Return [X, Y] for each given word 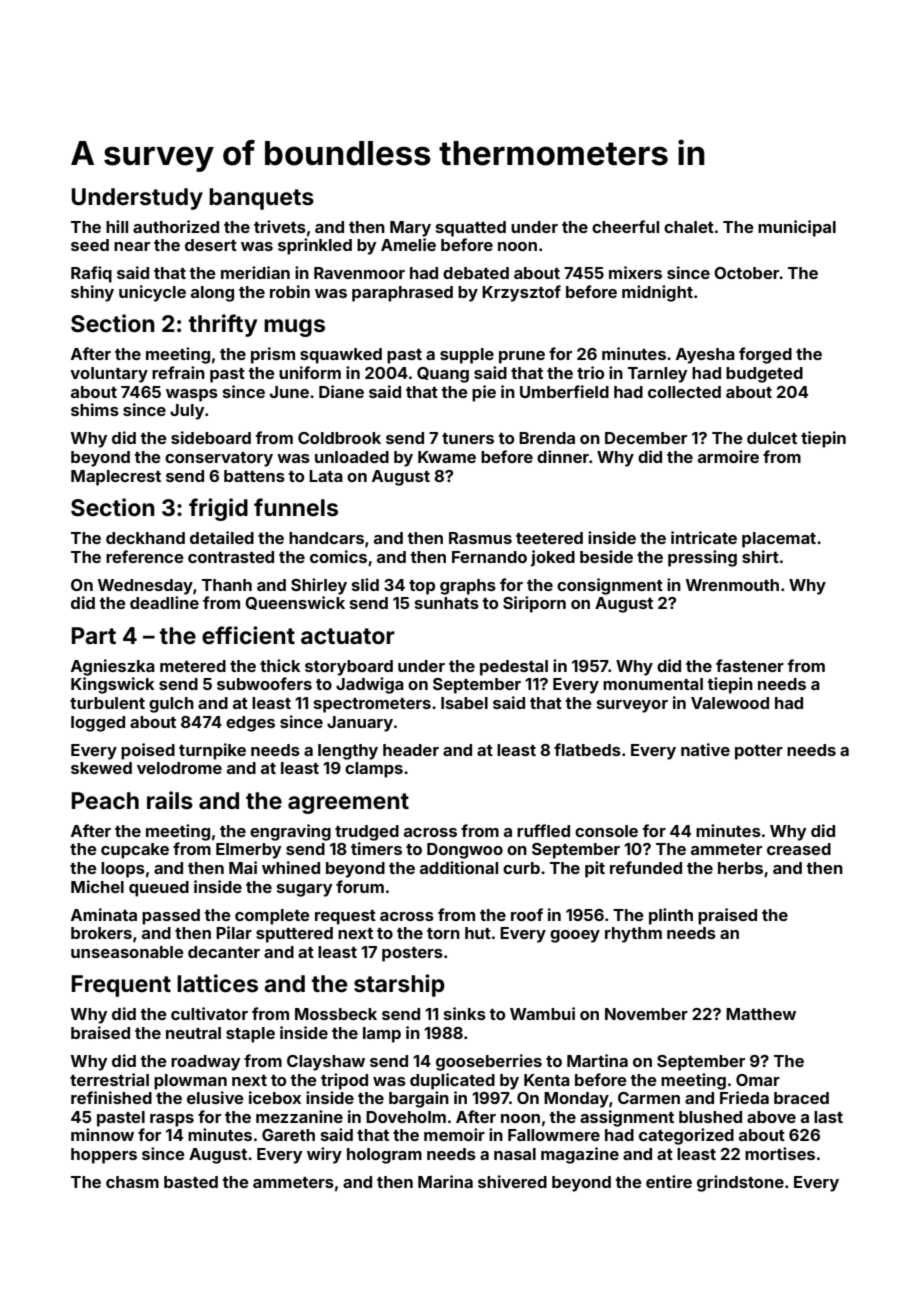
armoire [728, 456]
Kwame [447, 457]
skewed [101, 768]
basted [191, 1182]
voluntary [109, 375]
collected [684, 392]
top [422, 587]
